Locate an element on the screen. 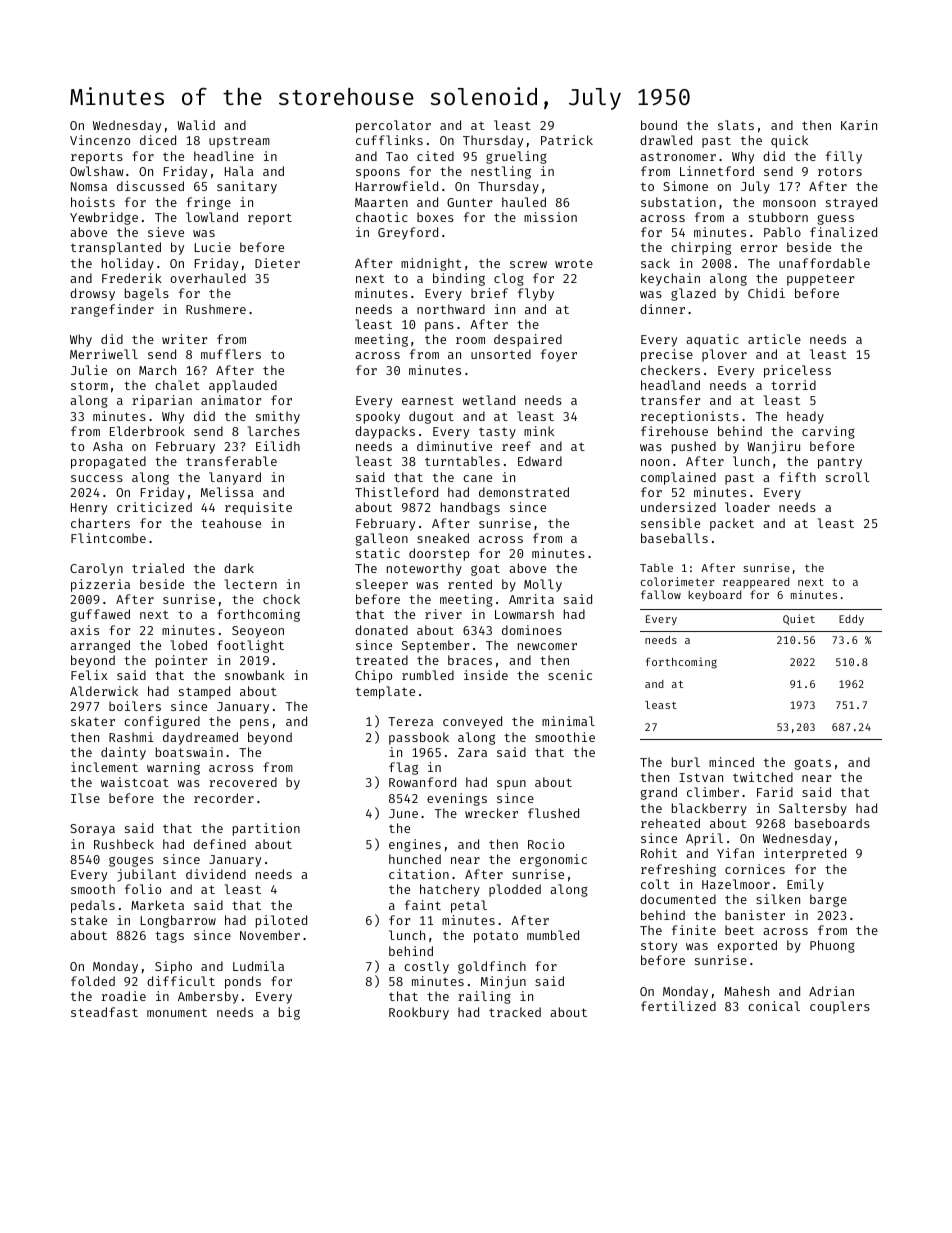 The image size is (952, 1233). noon is located at coordinates (655, 462).
